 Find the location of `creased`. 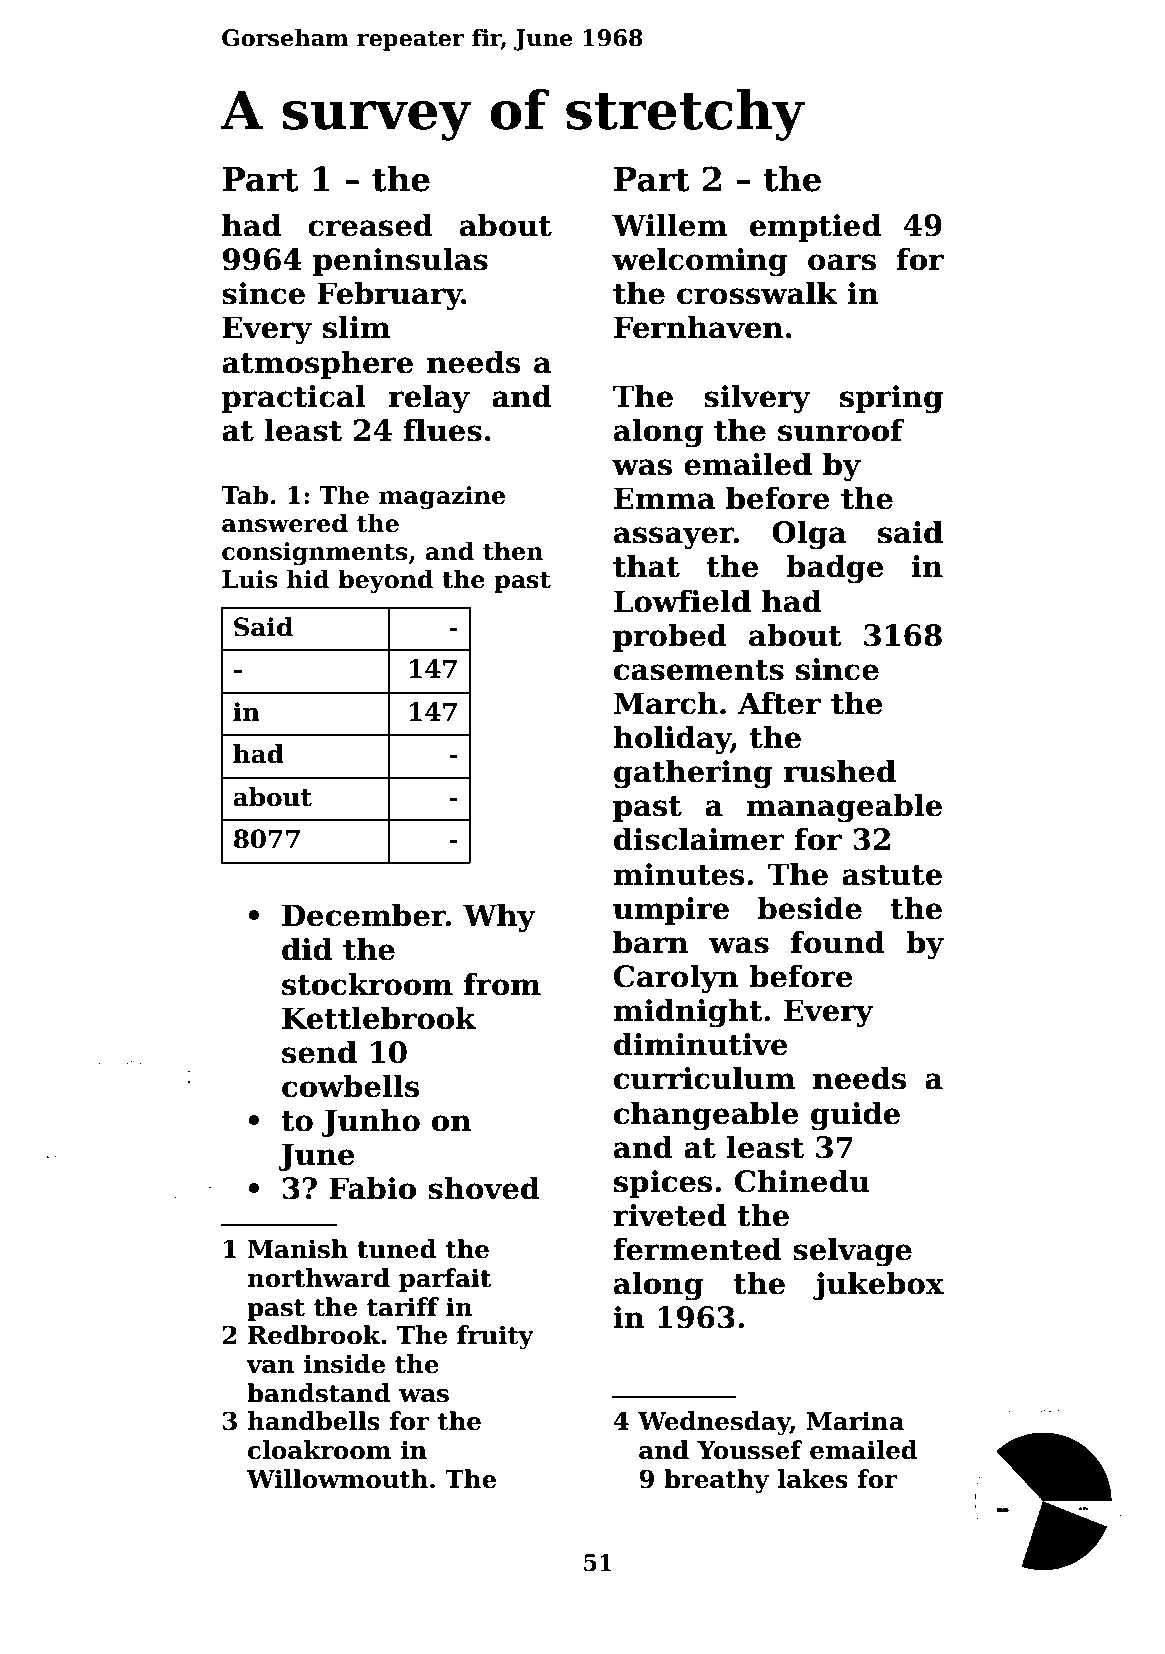

creased is located at coordinates (370, 225).
